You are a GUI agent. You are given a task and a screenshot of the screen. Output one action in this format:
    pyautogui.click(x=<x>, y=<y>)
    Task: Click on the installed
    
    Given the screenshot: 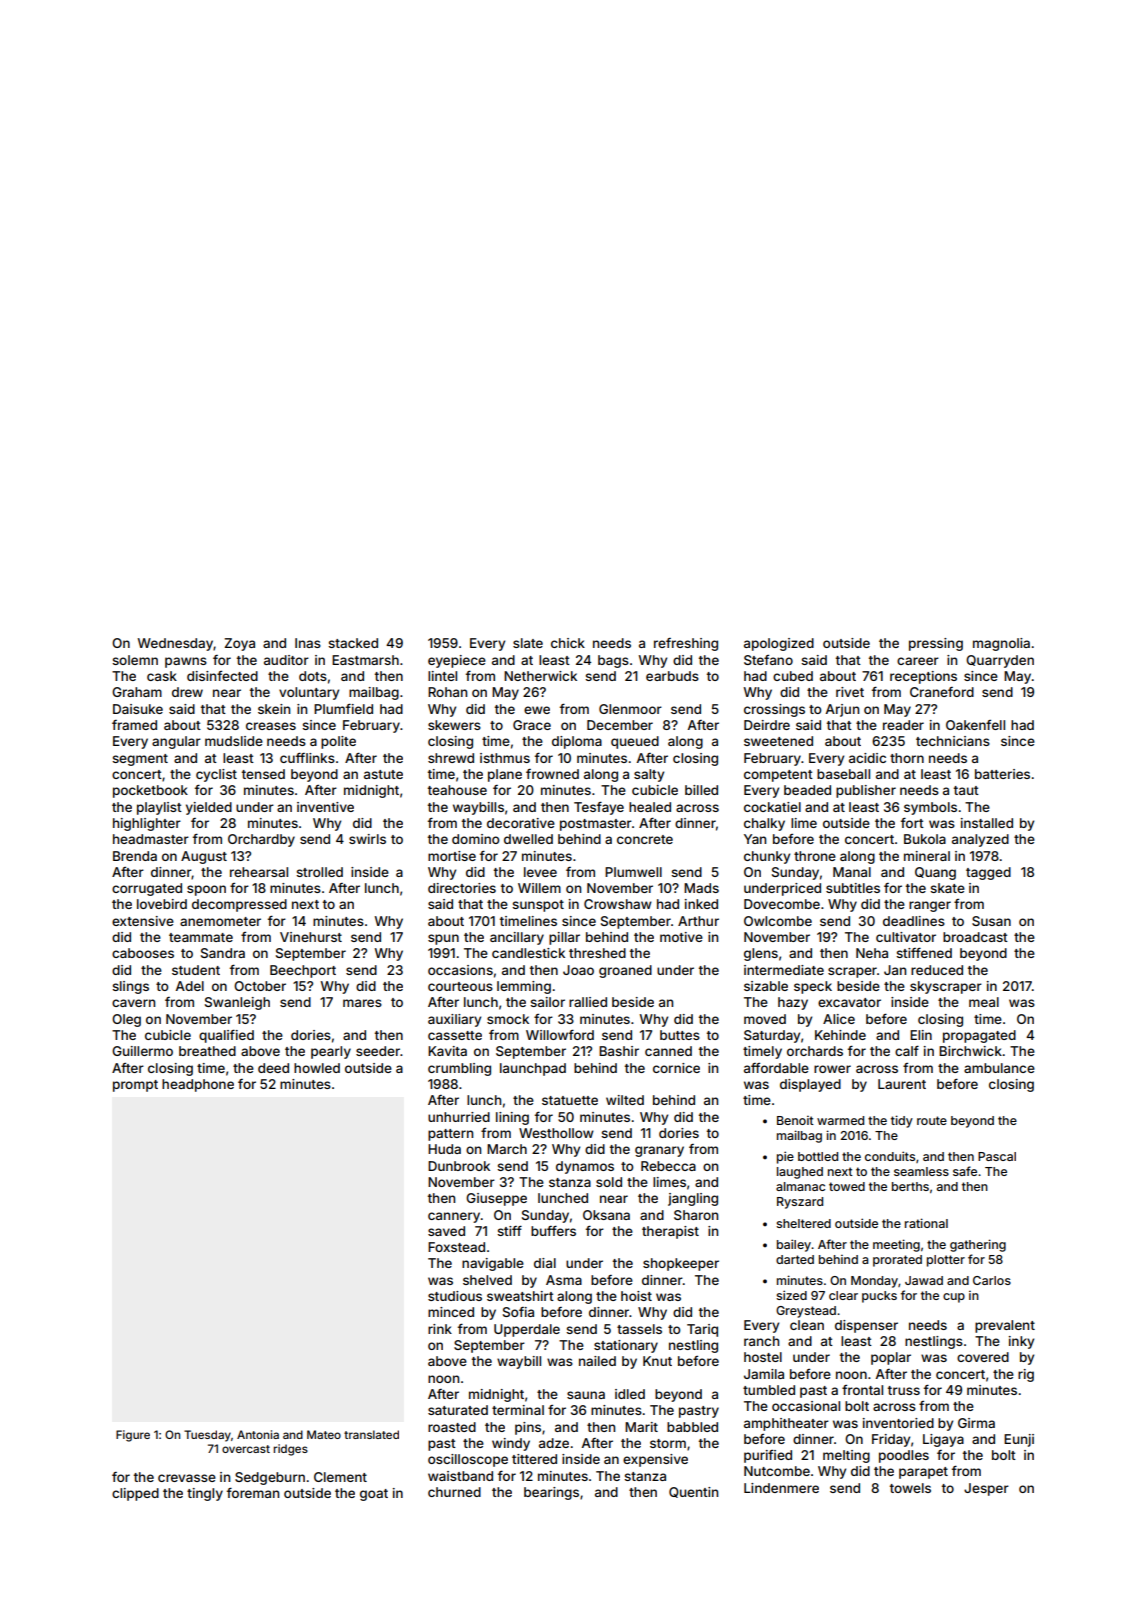 What is the action you would take?
    pyautogui.click(x=987, y=823)
